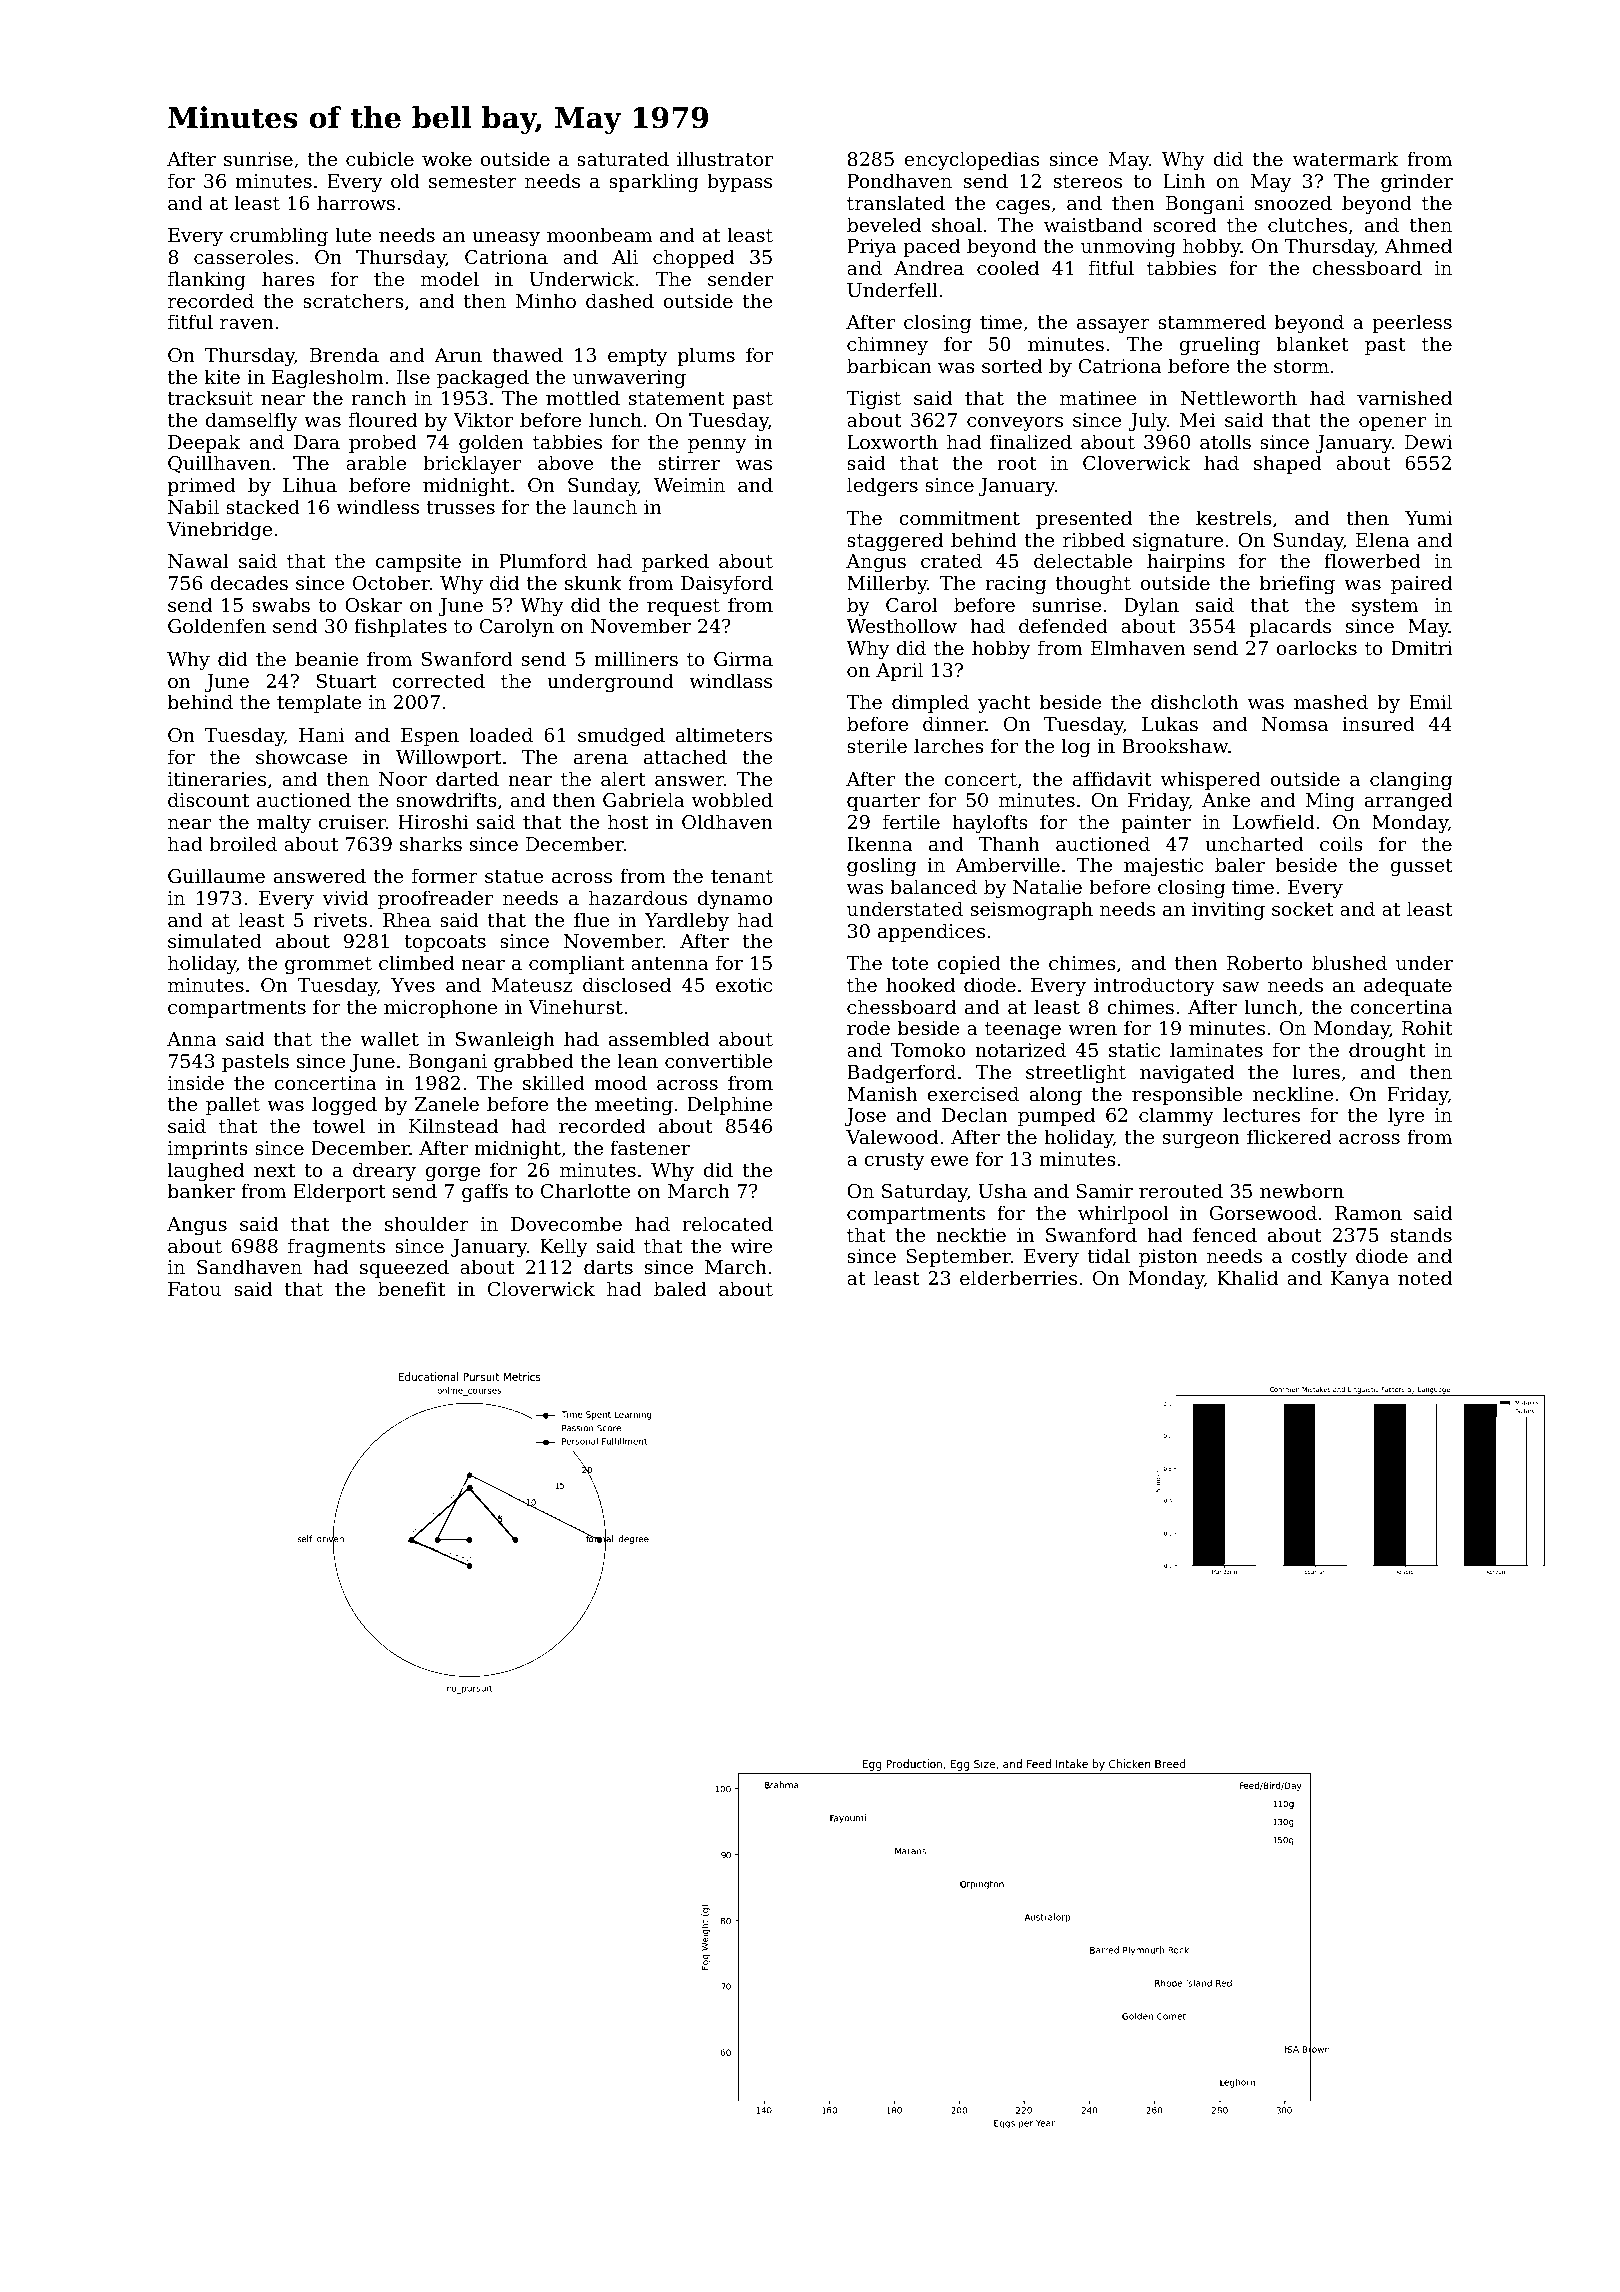 This image has width=1620, height=2292. Describe the element at coordinates (1234, 517) in the image. I see `kestrels` at that location.
